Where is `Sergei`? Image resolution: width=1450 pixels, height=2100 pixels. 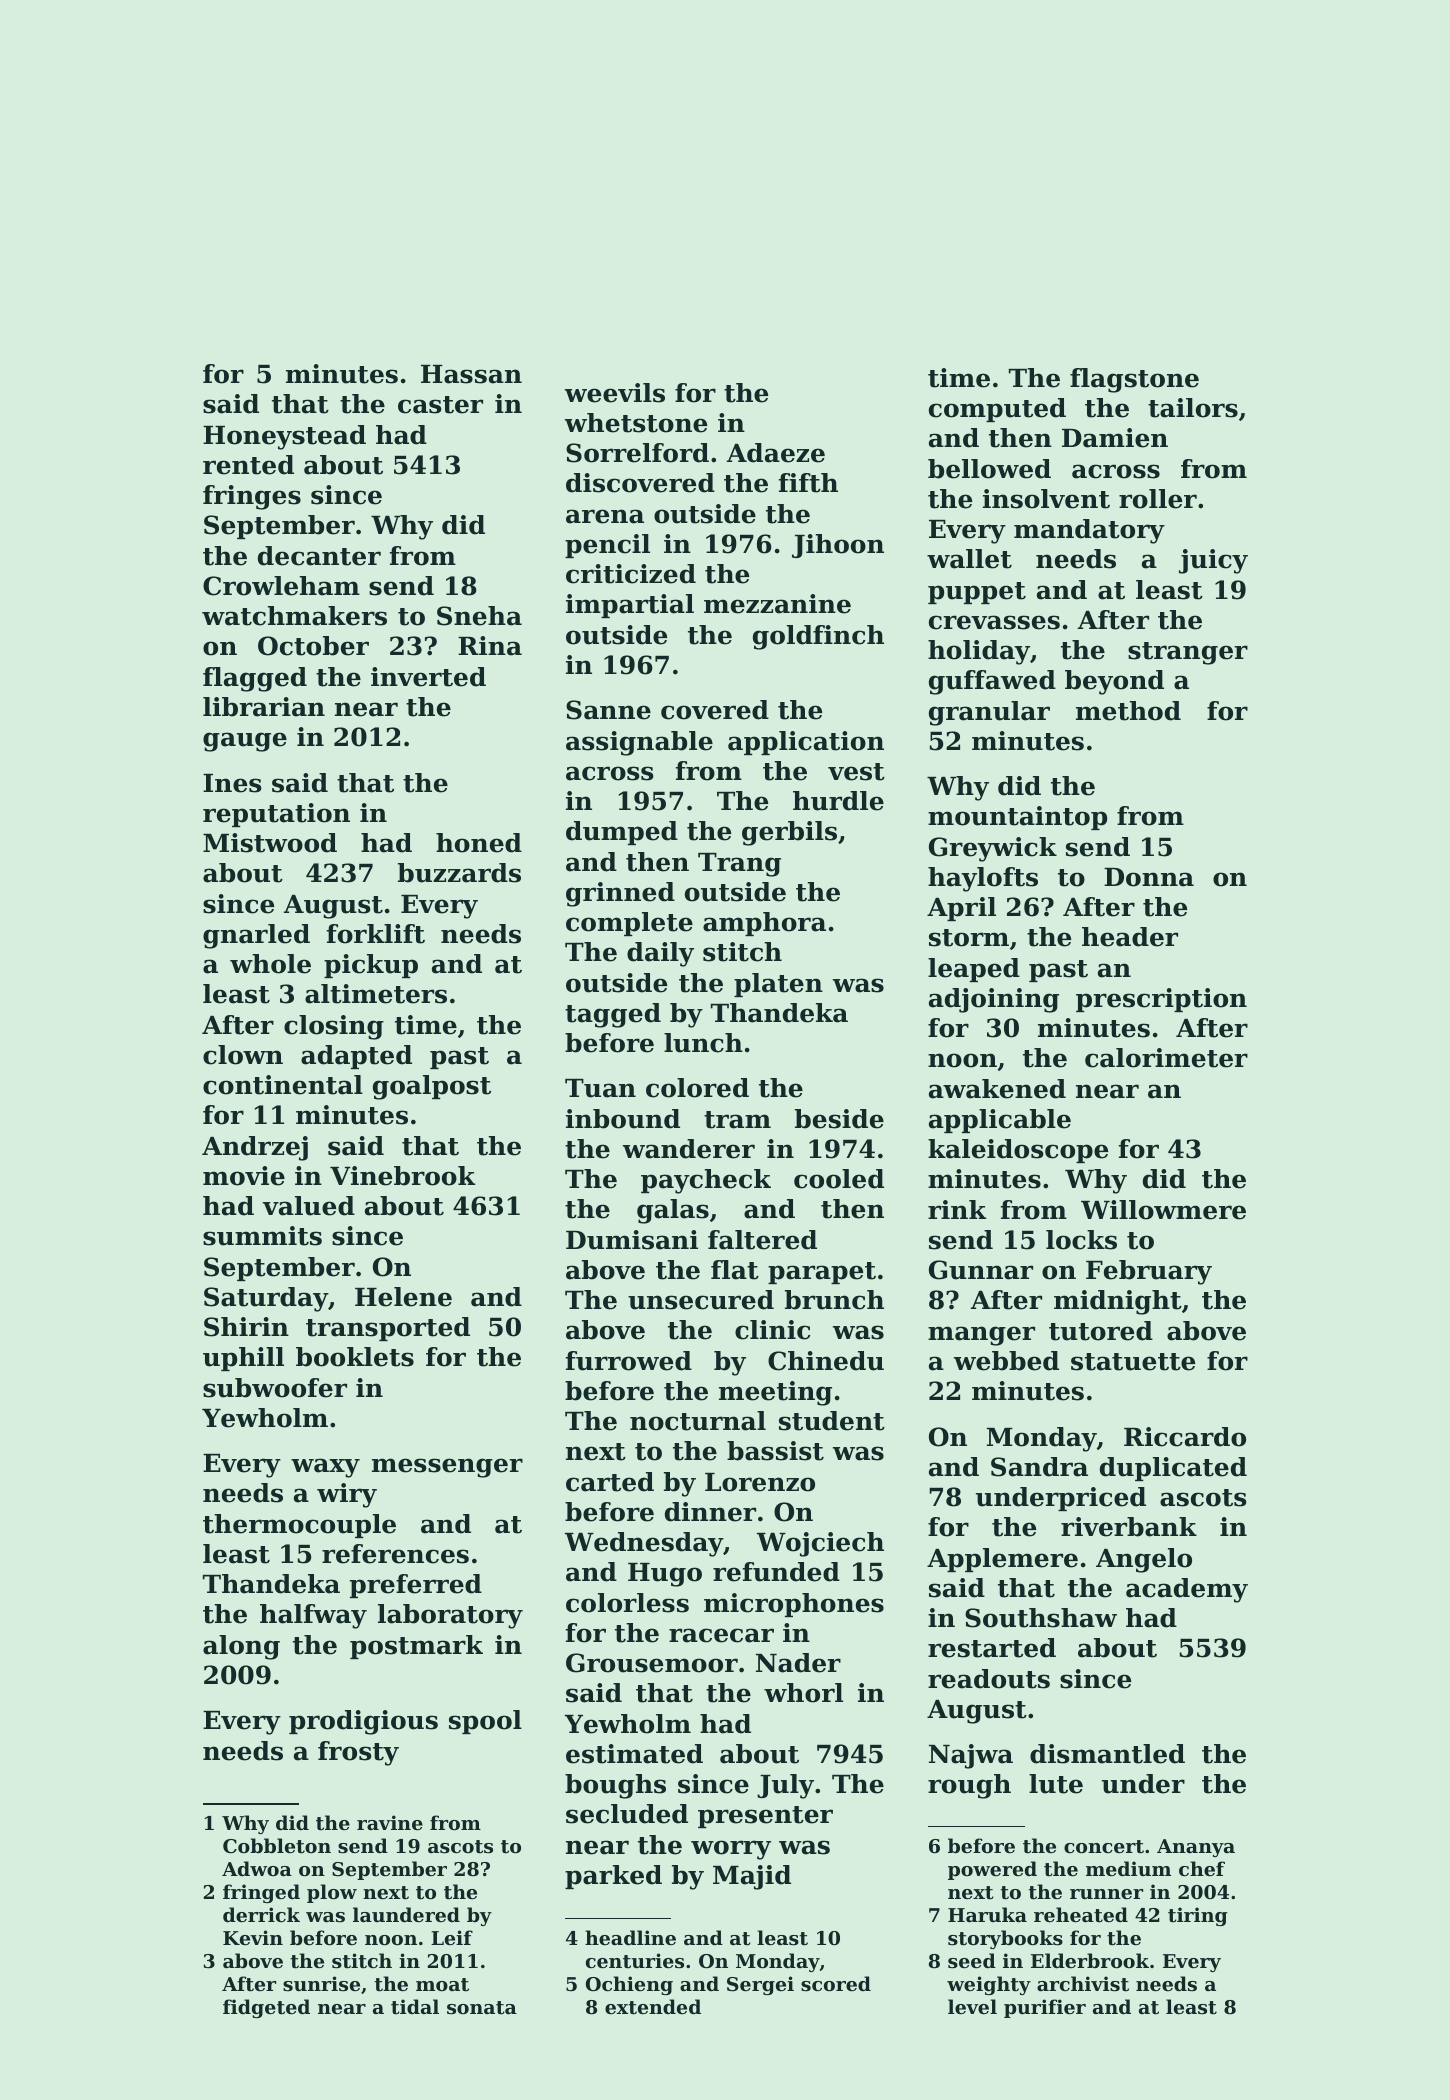 Sergei is located at coordinates (760, 1985).
